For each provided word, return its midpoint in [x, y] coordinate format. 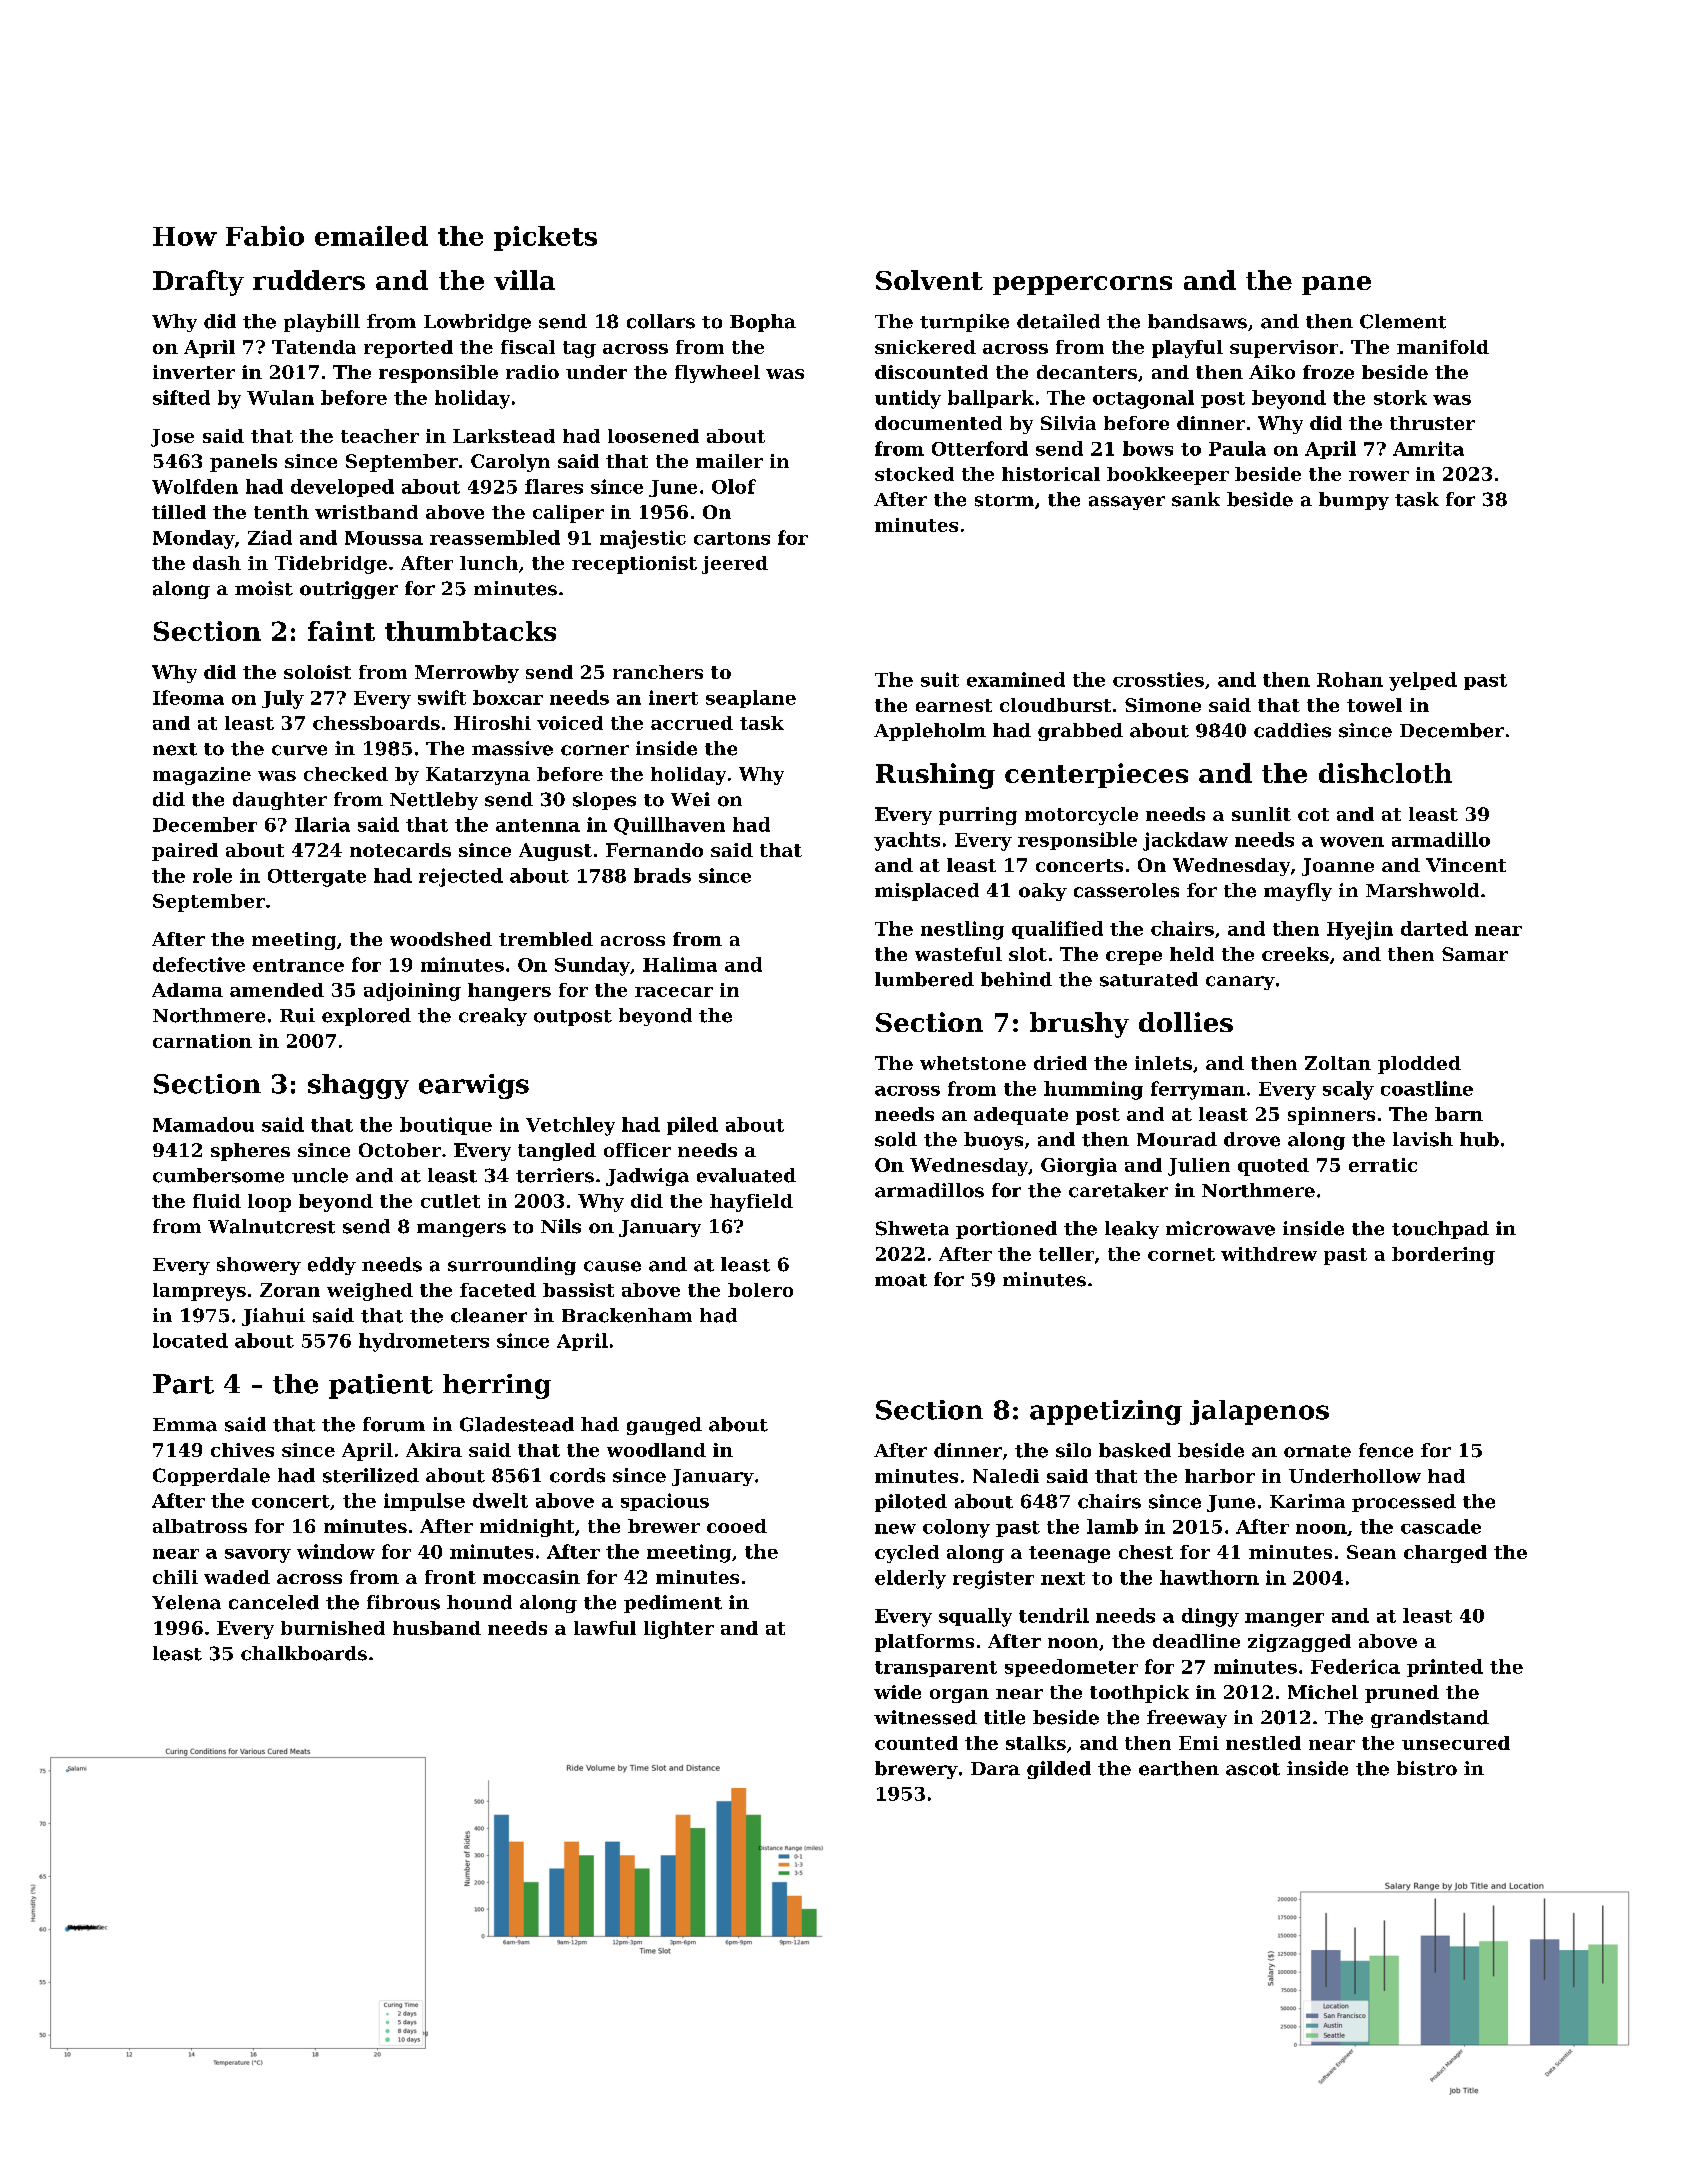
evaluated [746, 1175]
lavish [1423, 1139]
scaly [1348, 1090]
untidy [908, 399]
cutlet [450, 1201]
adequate [1021, 1116]
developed [342, 488]
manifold [1443, 347]
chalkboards [304, 1653]
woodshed [441, 939]
